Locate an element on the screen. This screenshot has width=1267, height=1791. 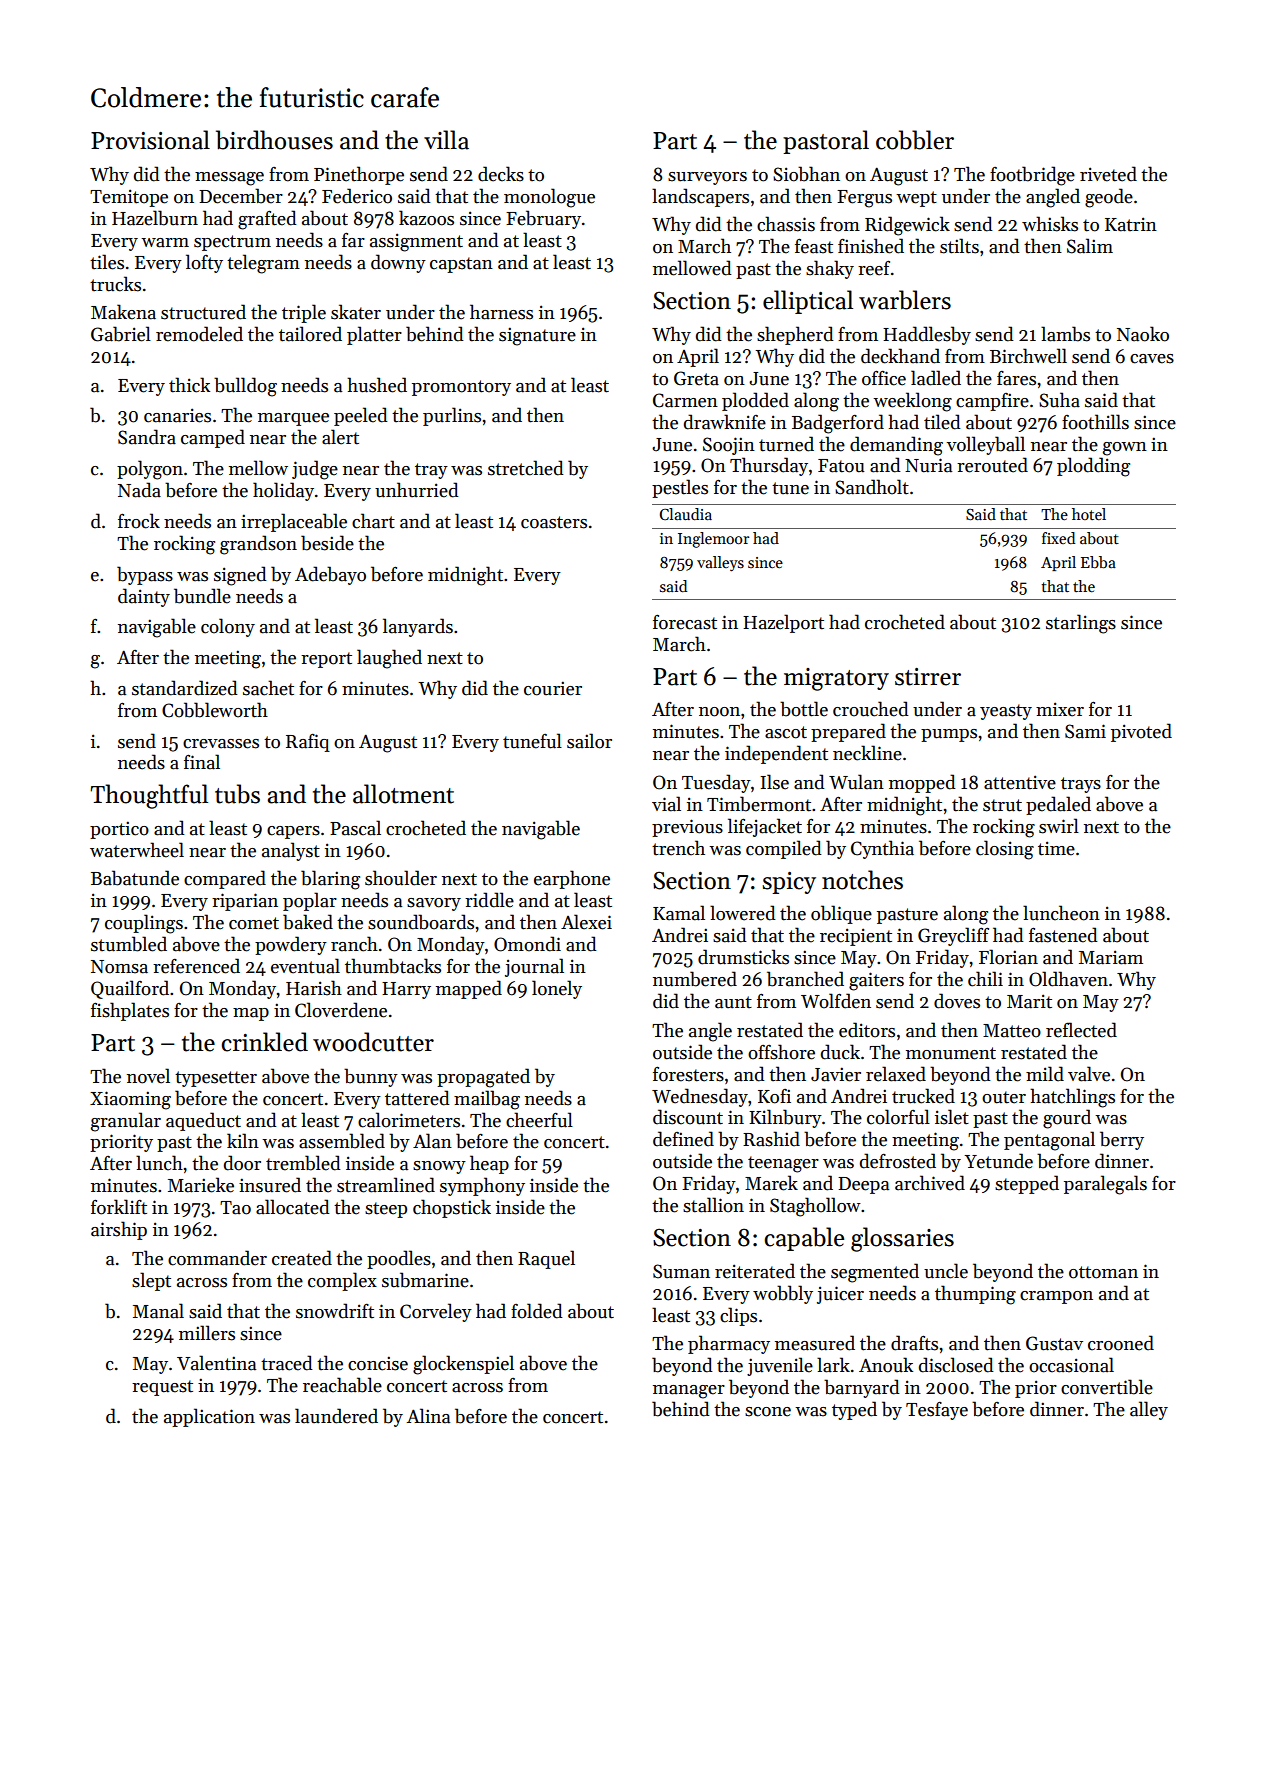
Fatou is located at coordinates (841, 466).
